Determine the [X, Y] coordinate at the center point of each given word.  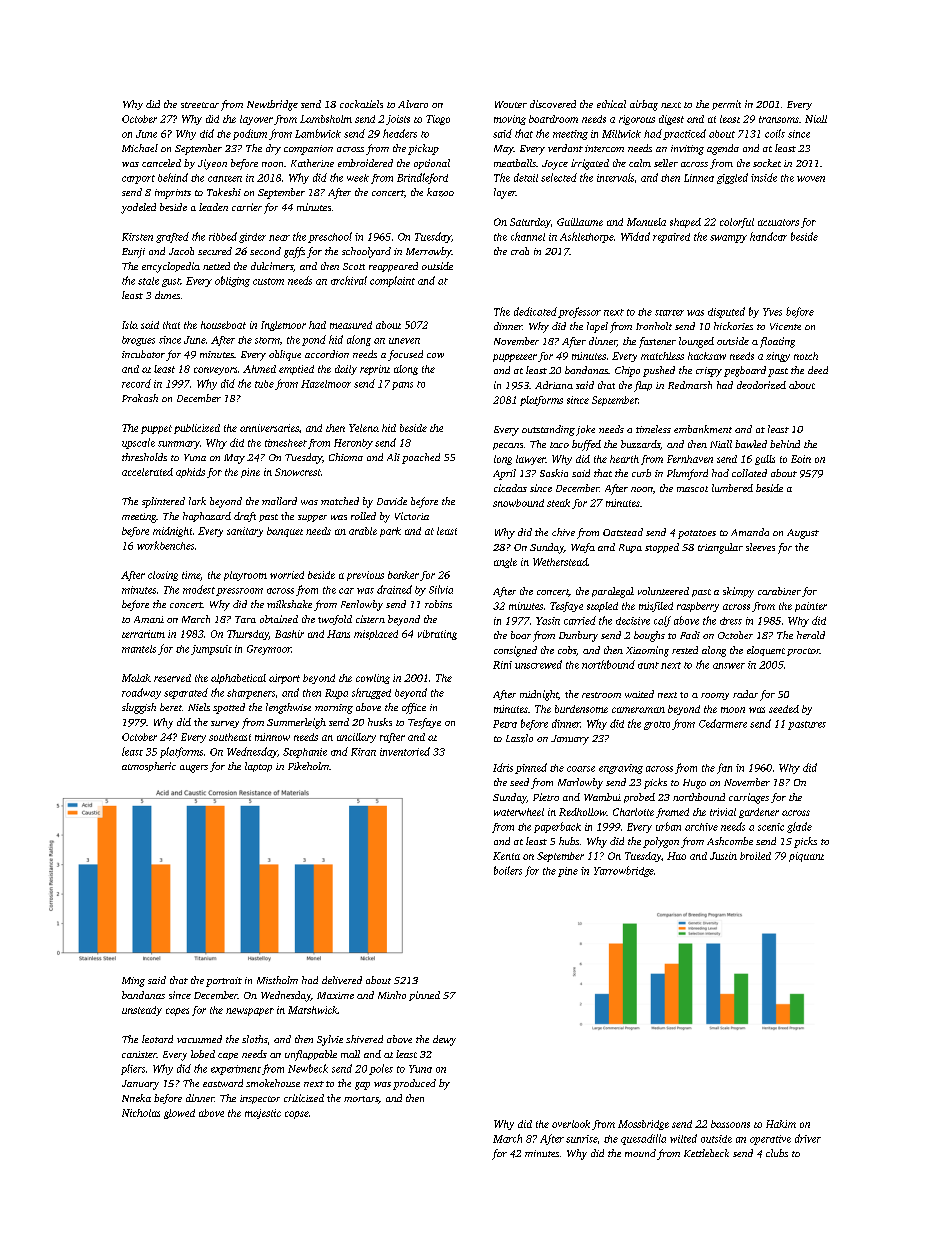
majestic [263, 1114]
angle [505, 563]
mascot [692, 489]
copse [297, 1115]
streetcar [200, 105]
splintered [163, 502]
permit [726, 105]
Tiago [438, 120]
